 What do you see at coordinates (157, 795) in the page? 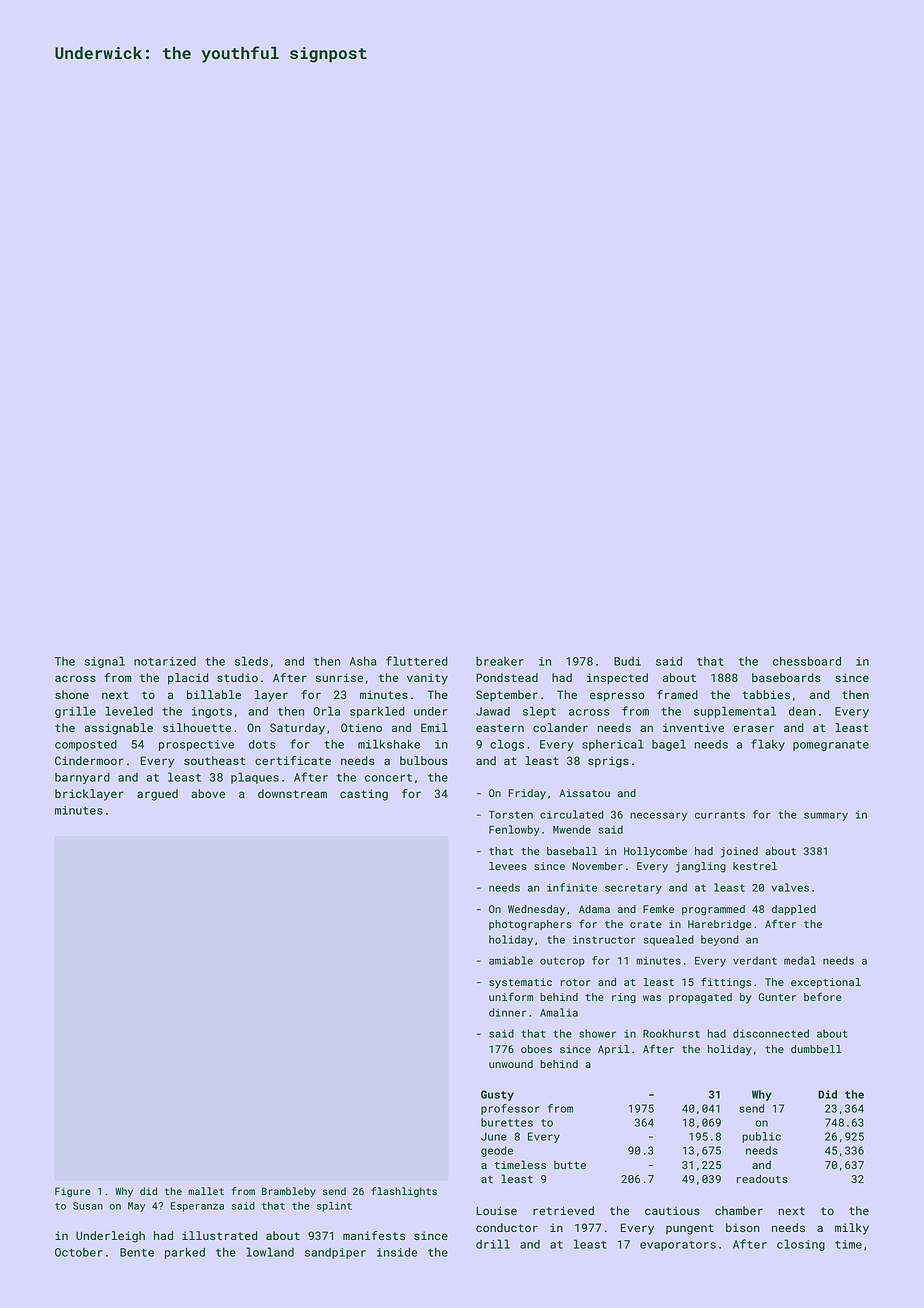
I see `argued` at bounding box center [157, 795].
